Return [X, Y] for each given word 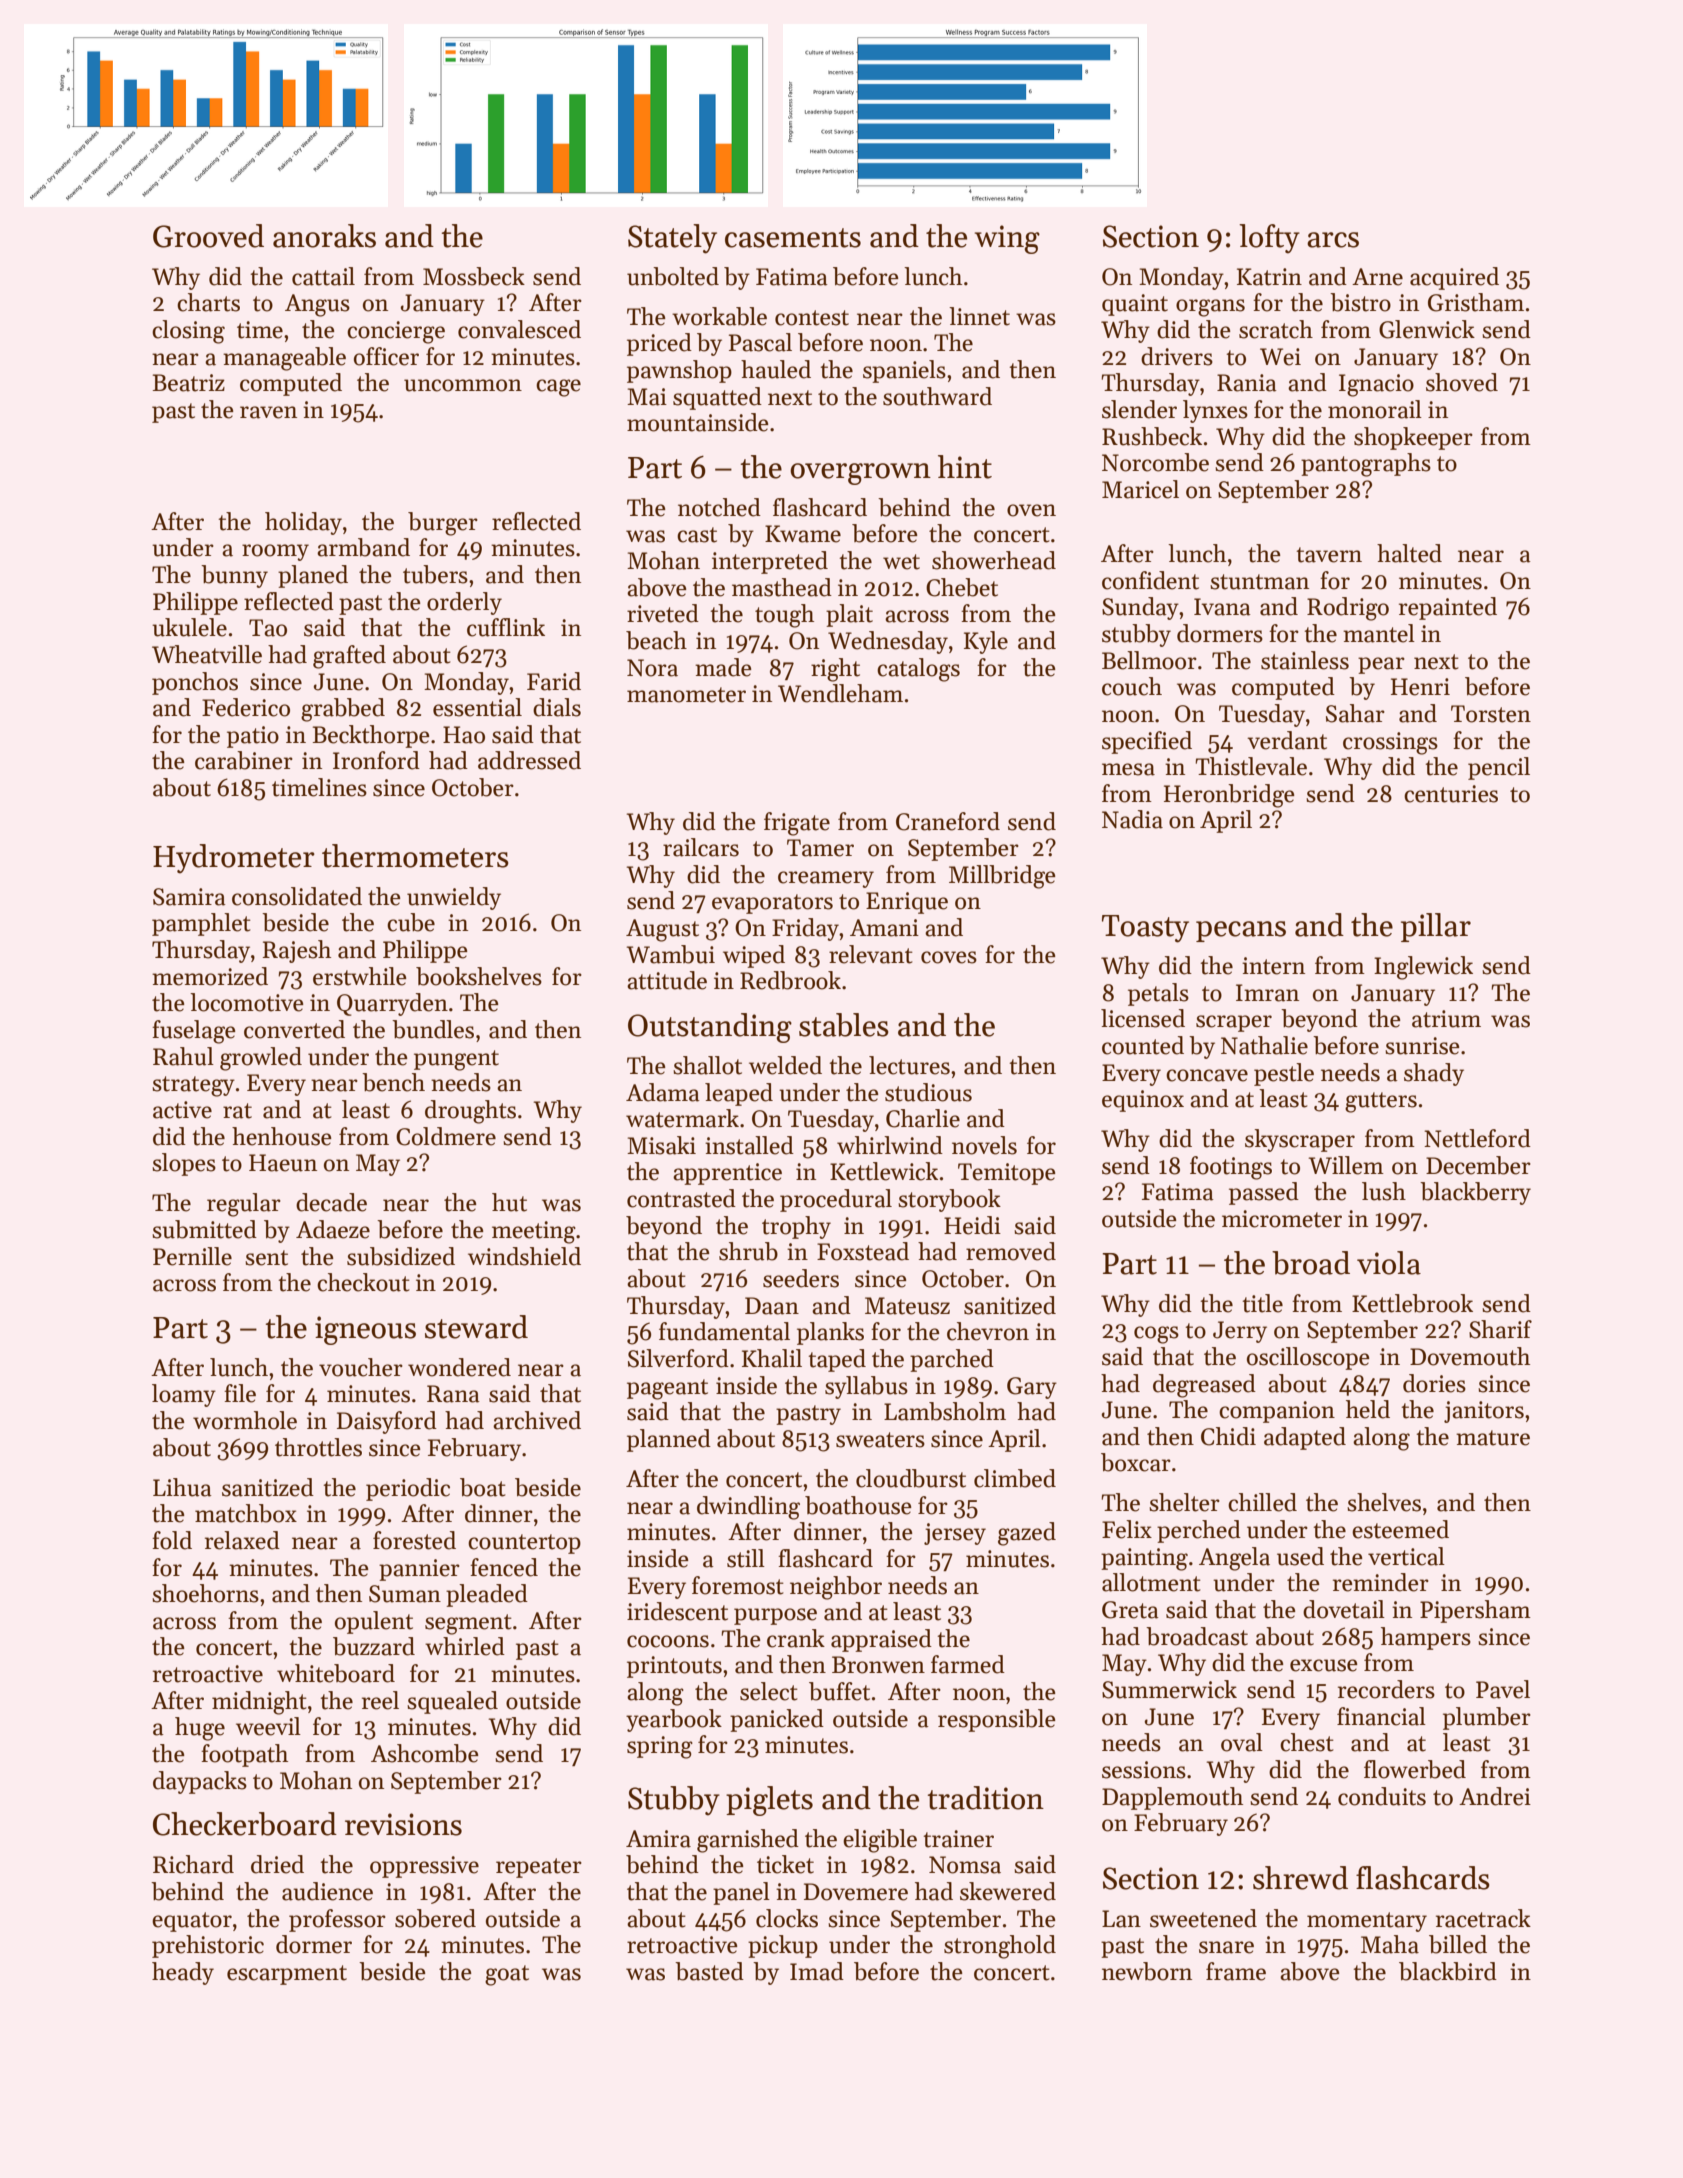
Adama [663, 1092]
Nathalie [1264, 1045]
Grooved [208, 236]
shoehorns [205, 1593]
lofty [1269, 239]
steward [476, 1327]
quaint [1135, 305]
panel [741, 1893]
